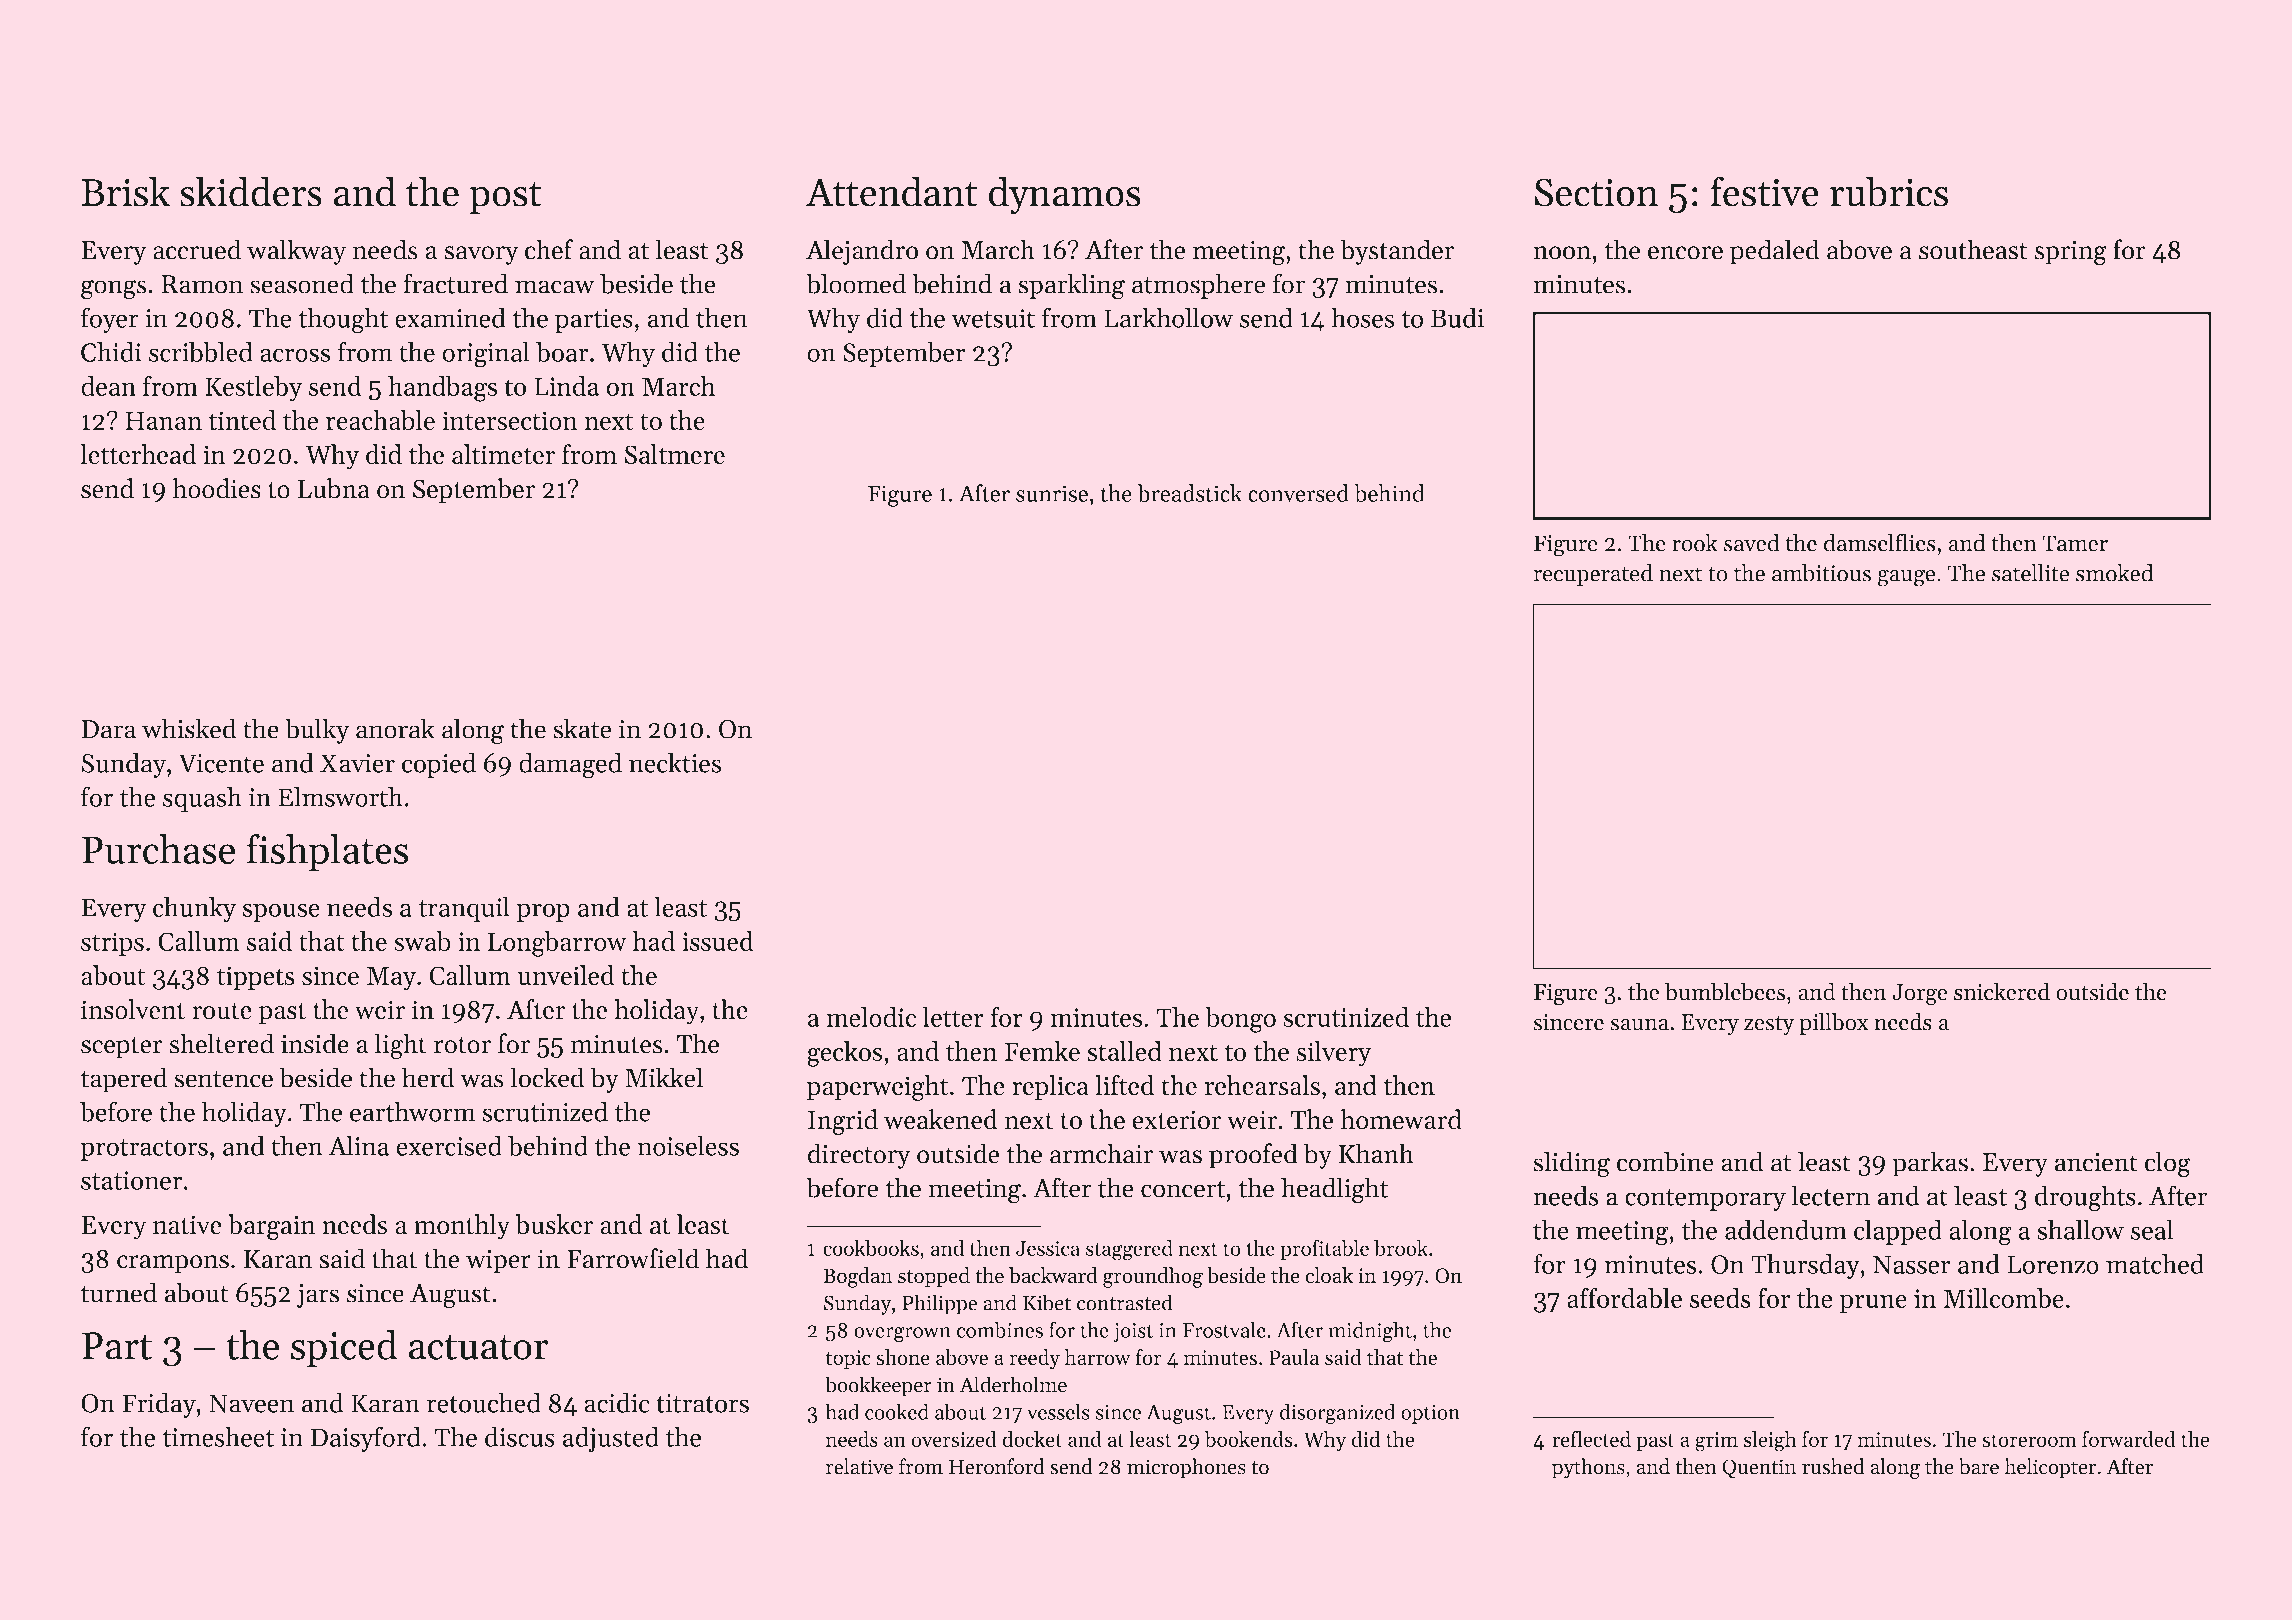 The height and width of the page is (1620, 2292). Describe the element at coordinates (675, 762) in the page. I see `neckties` at that location.
